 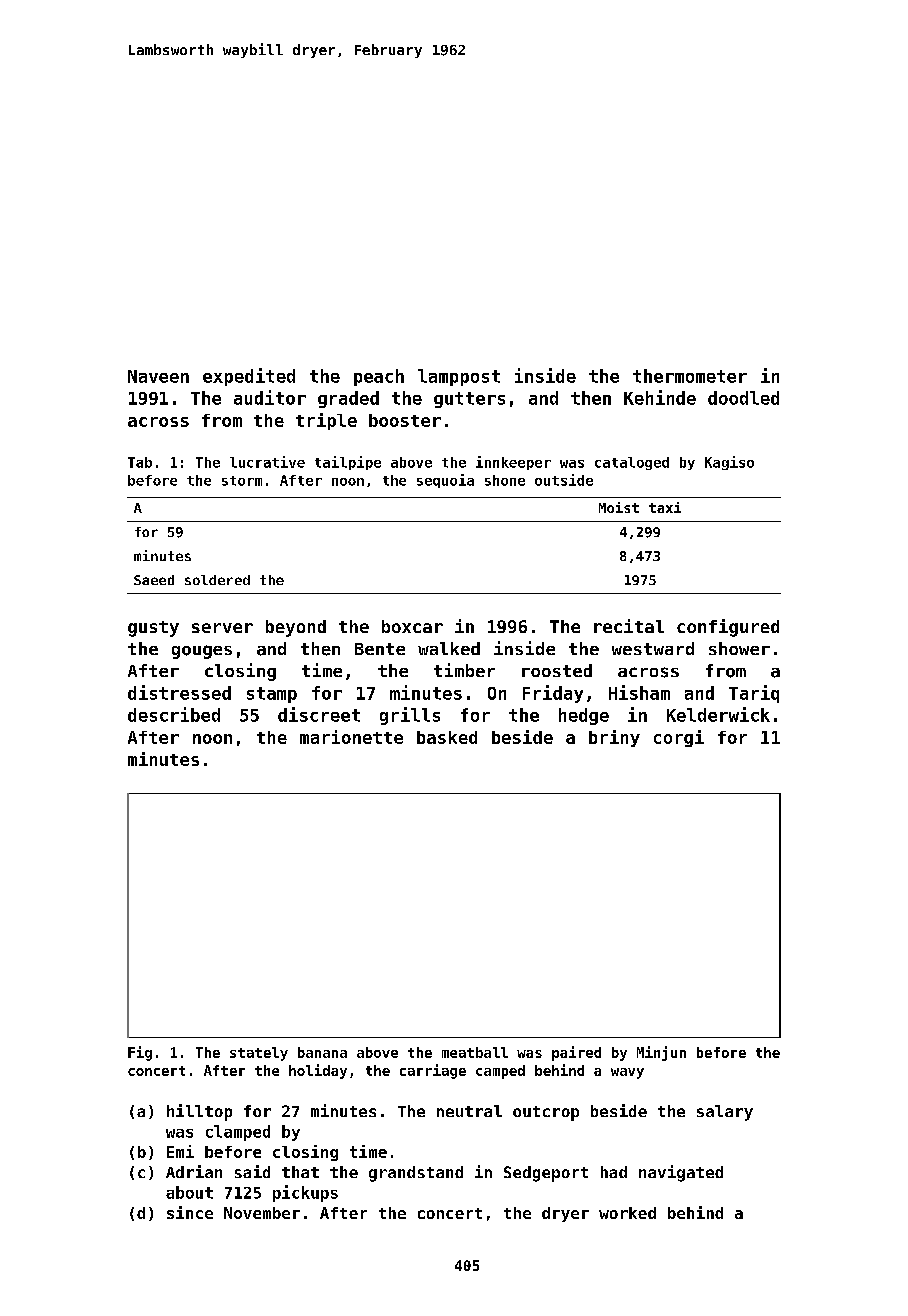 What do you see at coordinates (576, 1053) in the image?
I see `paired` at bounding box center [576, 1053].
